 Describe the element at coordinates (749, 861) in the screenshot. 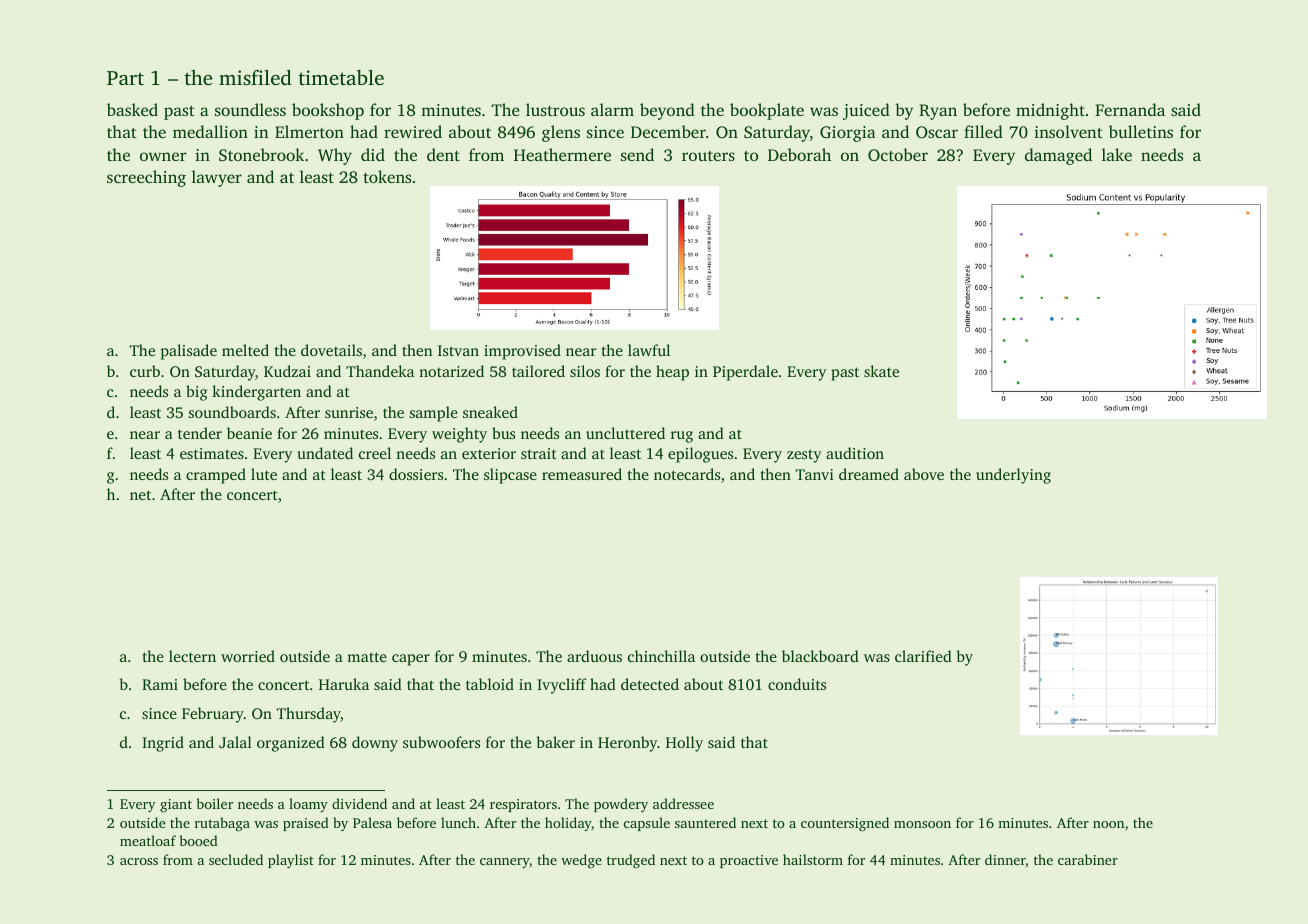

I see `proactive` at that location.
